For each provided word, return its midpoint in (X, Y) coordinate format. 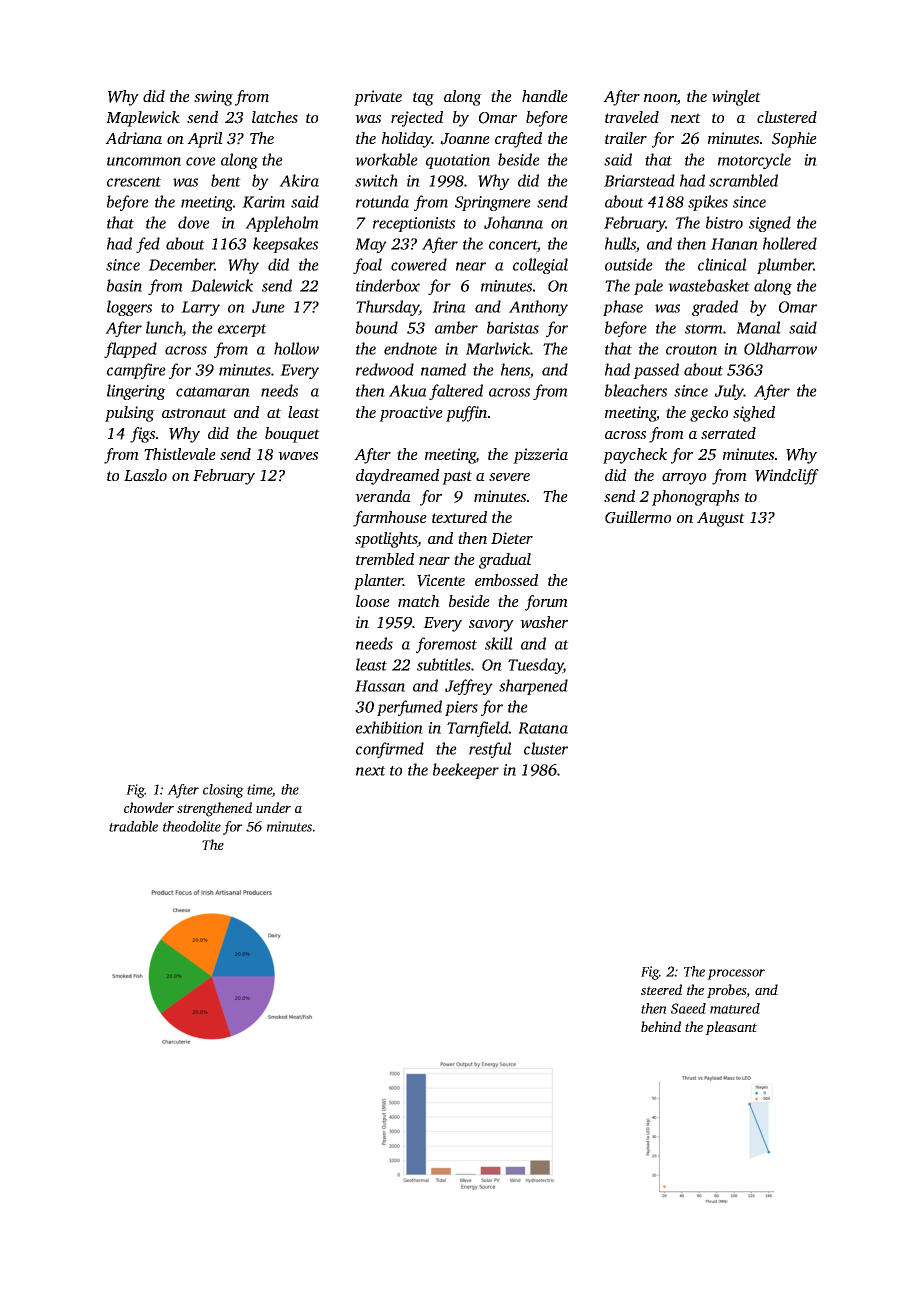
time (259, 790)
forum (546, 603)
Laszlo (145, 475)
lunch (164, 329)
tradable (133, 826)
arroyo (684, 479)
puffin (466, 414)
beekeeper (466, 771)
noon (660, 99)
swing (213, 98)
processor (736, 974)
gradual (505, 561)
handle (545, 96)
